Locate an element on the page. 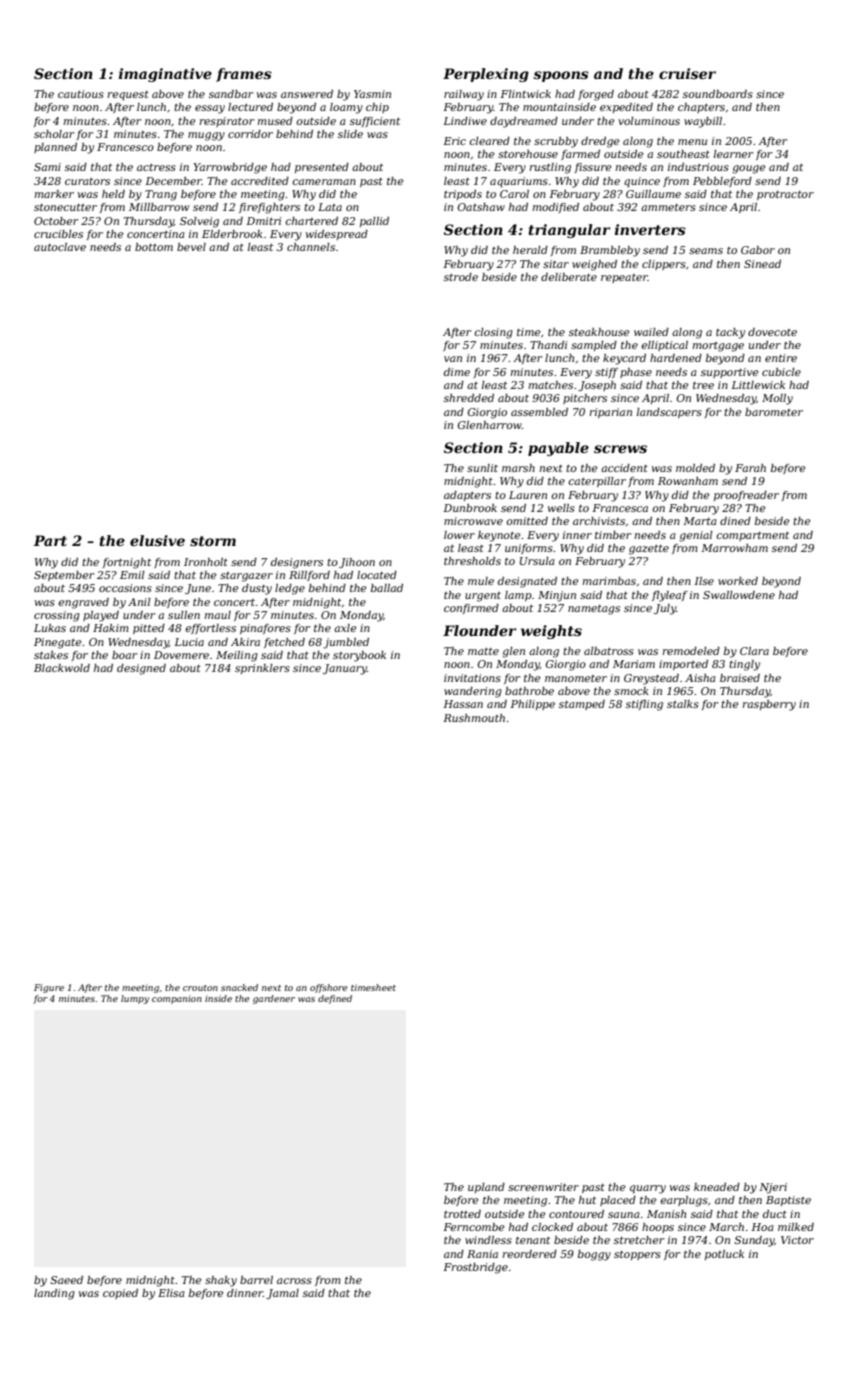 Image resolution: width=849 pixels, height=1400 pixels. Jamal is located at coordinates (282, 1294).
